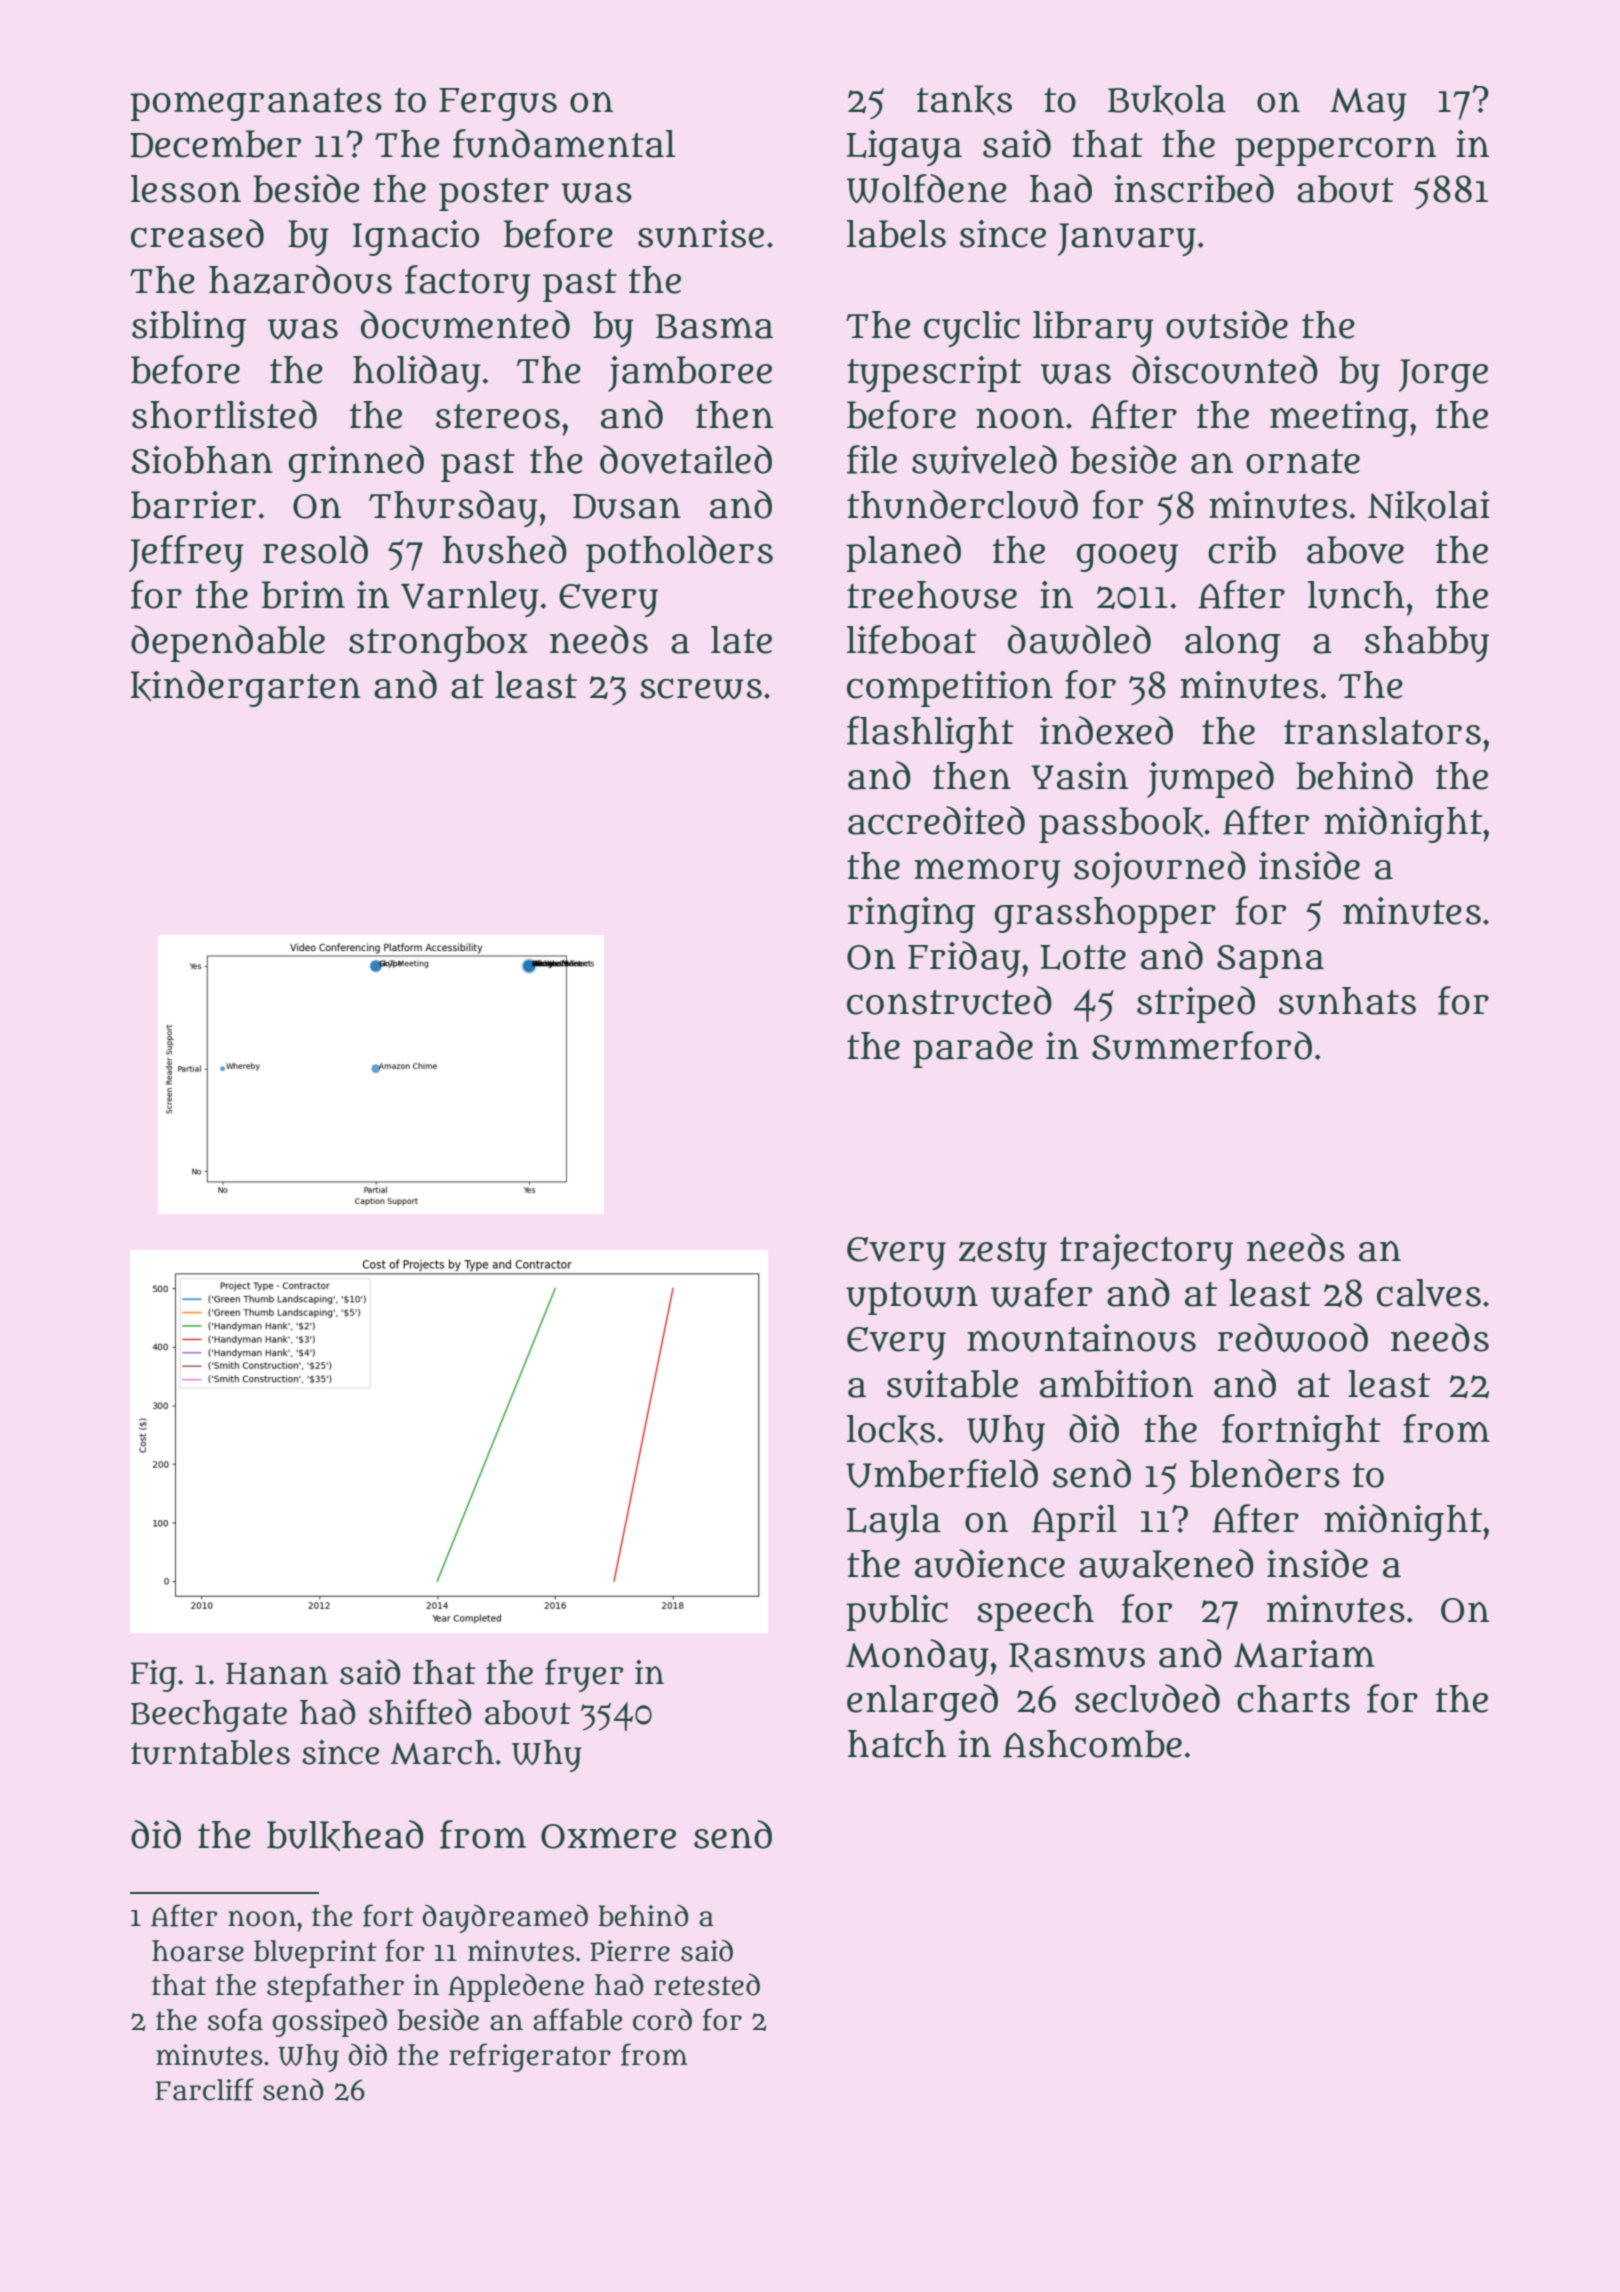 The height and width of the screenshot is (2292, 1620). What do you see at coordinates (345, 1835) in the screenshot?
I see `bulkhead` at bounding box center [345, 1835].
